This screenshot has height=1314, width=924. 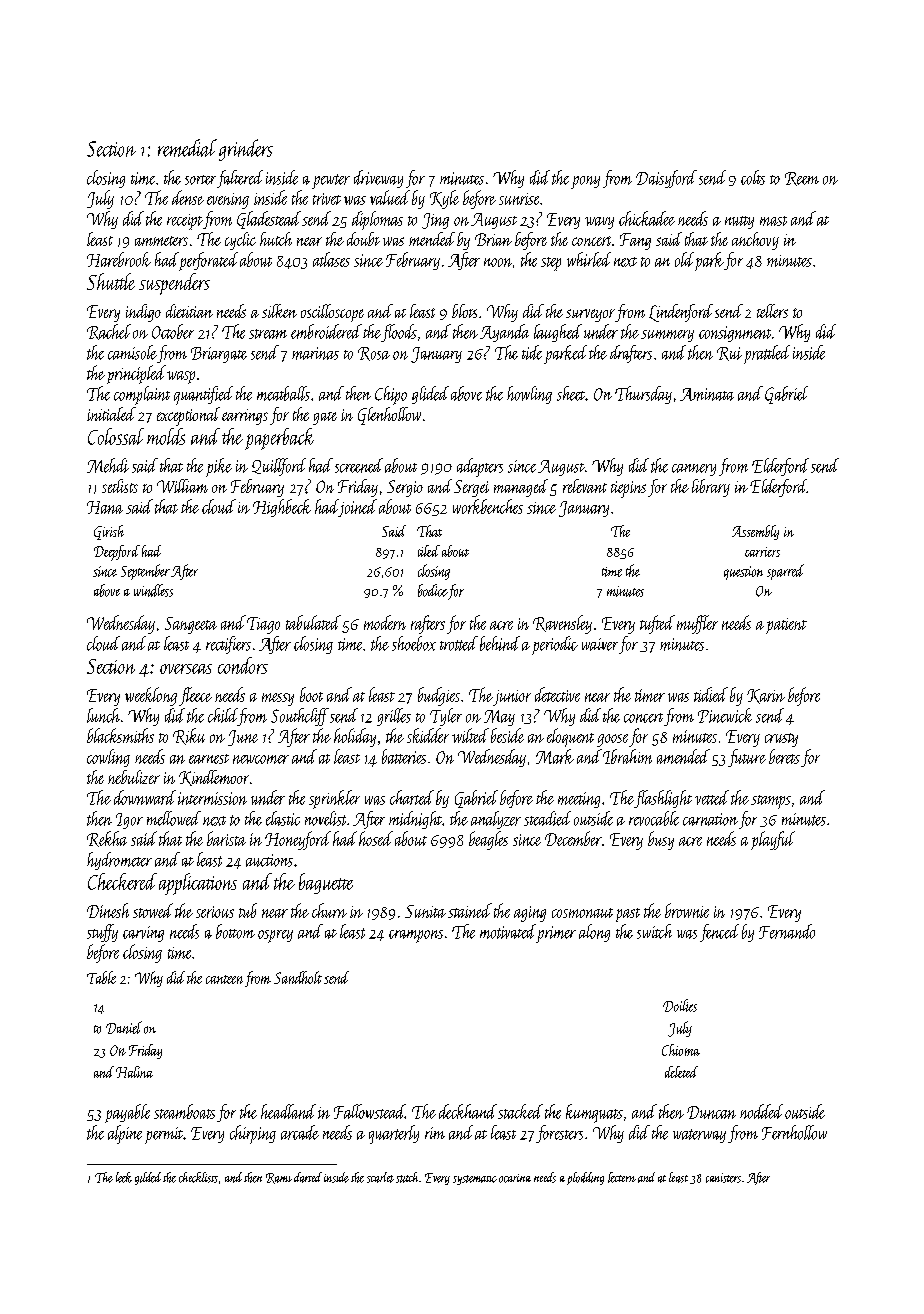 I want to click on colts, so click(x=753, y=177).
